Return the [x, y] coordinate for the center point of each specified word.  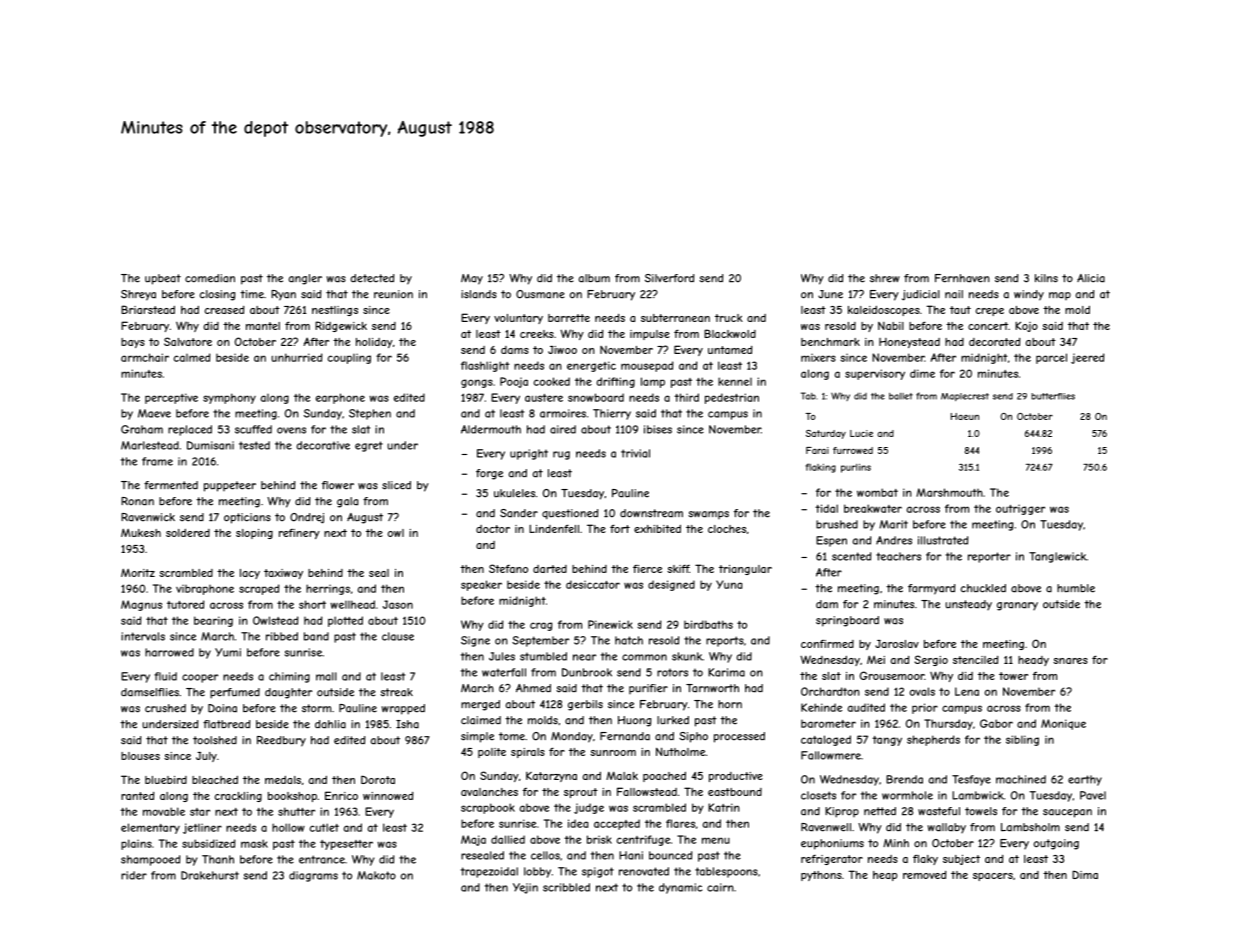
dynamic [680, 888]
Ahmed [533, 688]
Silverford [669, 278]
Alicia [1091, 278]
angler [305, 279]
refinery [299, 534]
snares [1070, 661]
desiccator [593, 584]
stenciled [975, 660]
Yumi [228, 652]
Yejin [525, 888]
